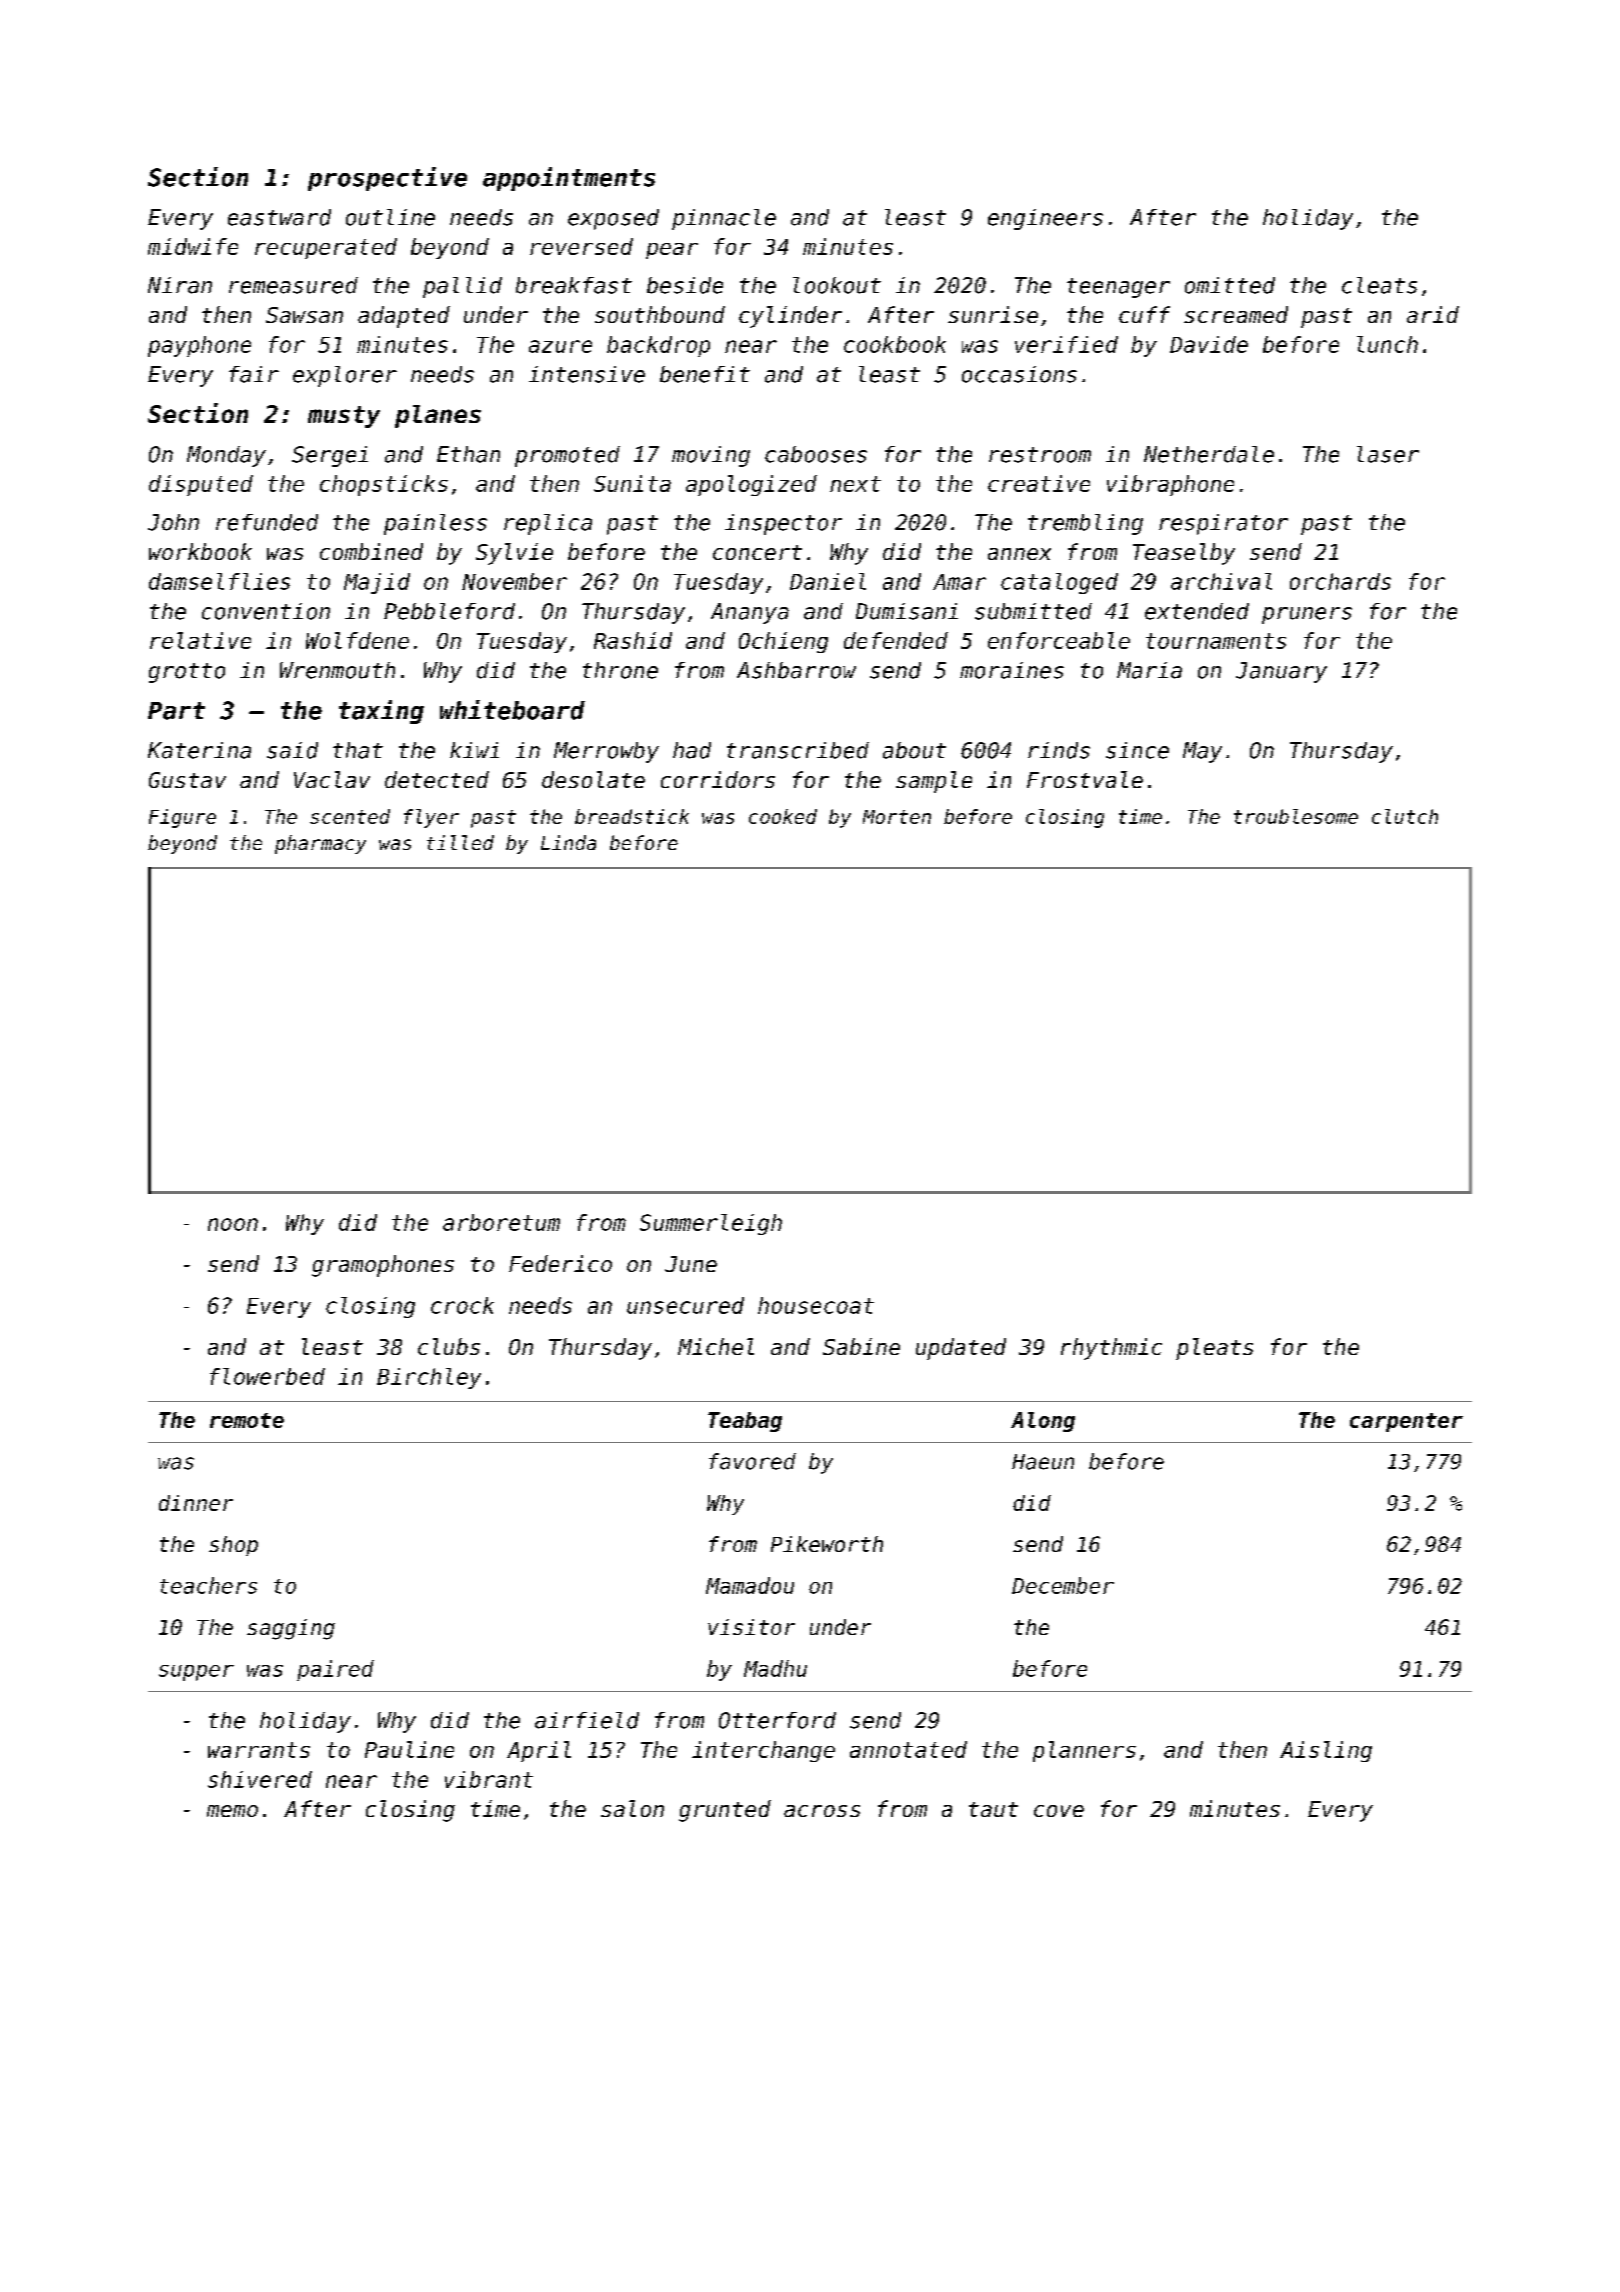 Image resolution: width=1620 pixels, height=2292 pixels. What do you see at coordinates (1045, 219) in the page?
I see `engineers` at bounding box center [1045, 219].
